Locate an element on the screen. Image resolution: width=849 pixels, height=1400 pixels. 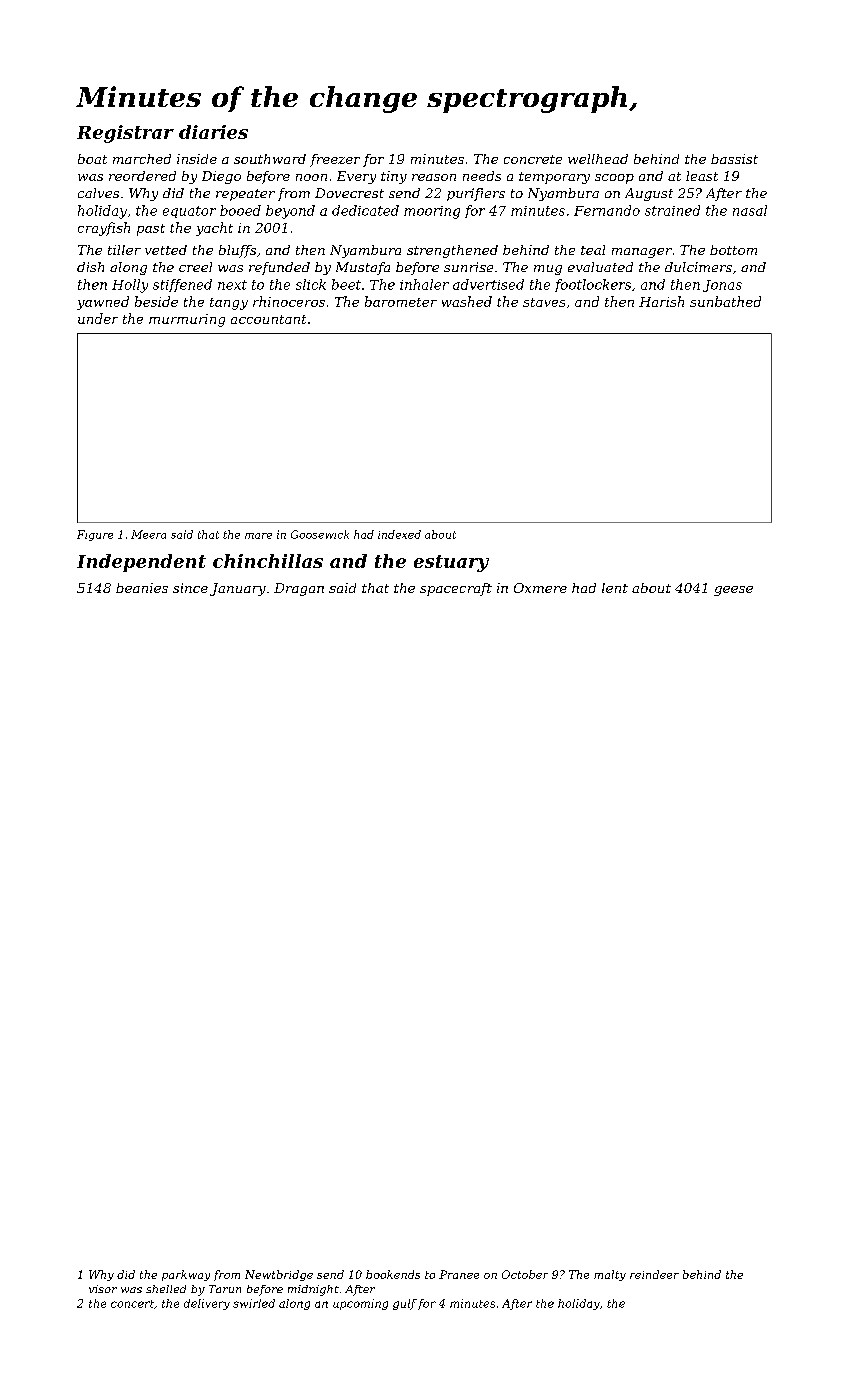
gulf is located at coordinates (405, 1304).
